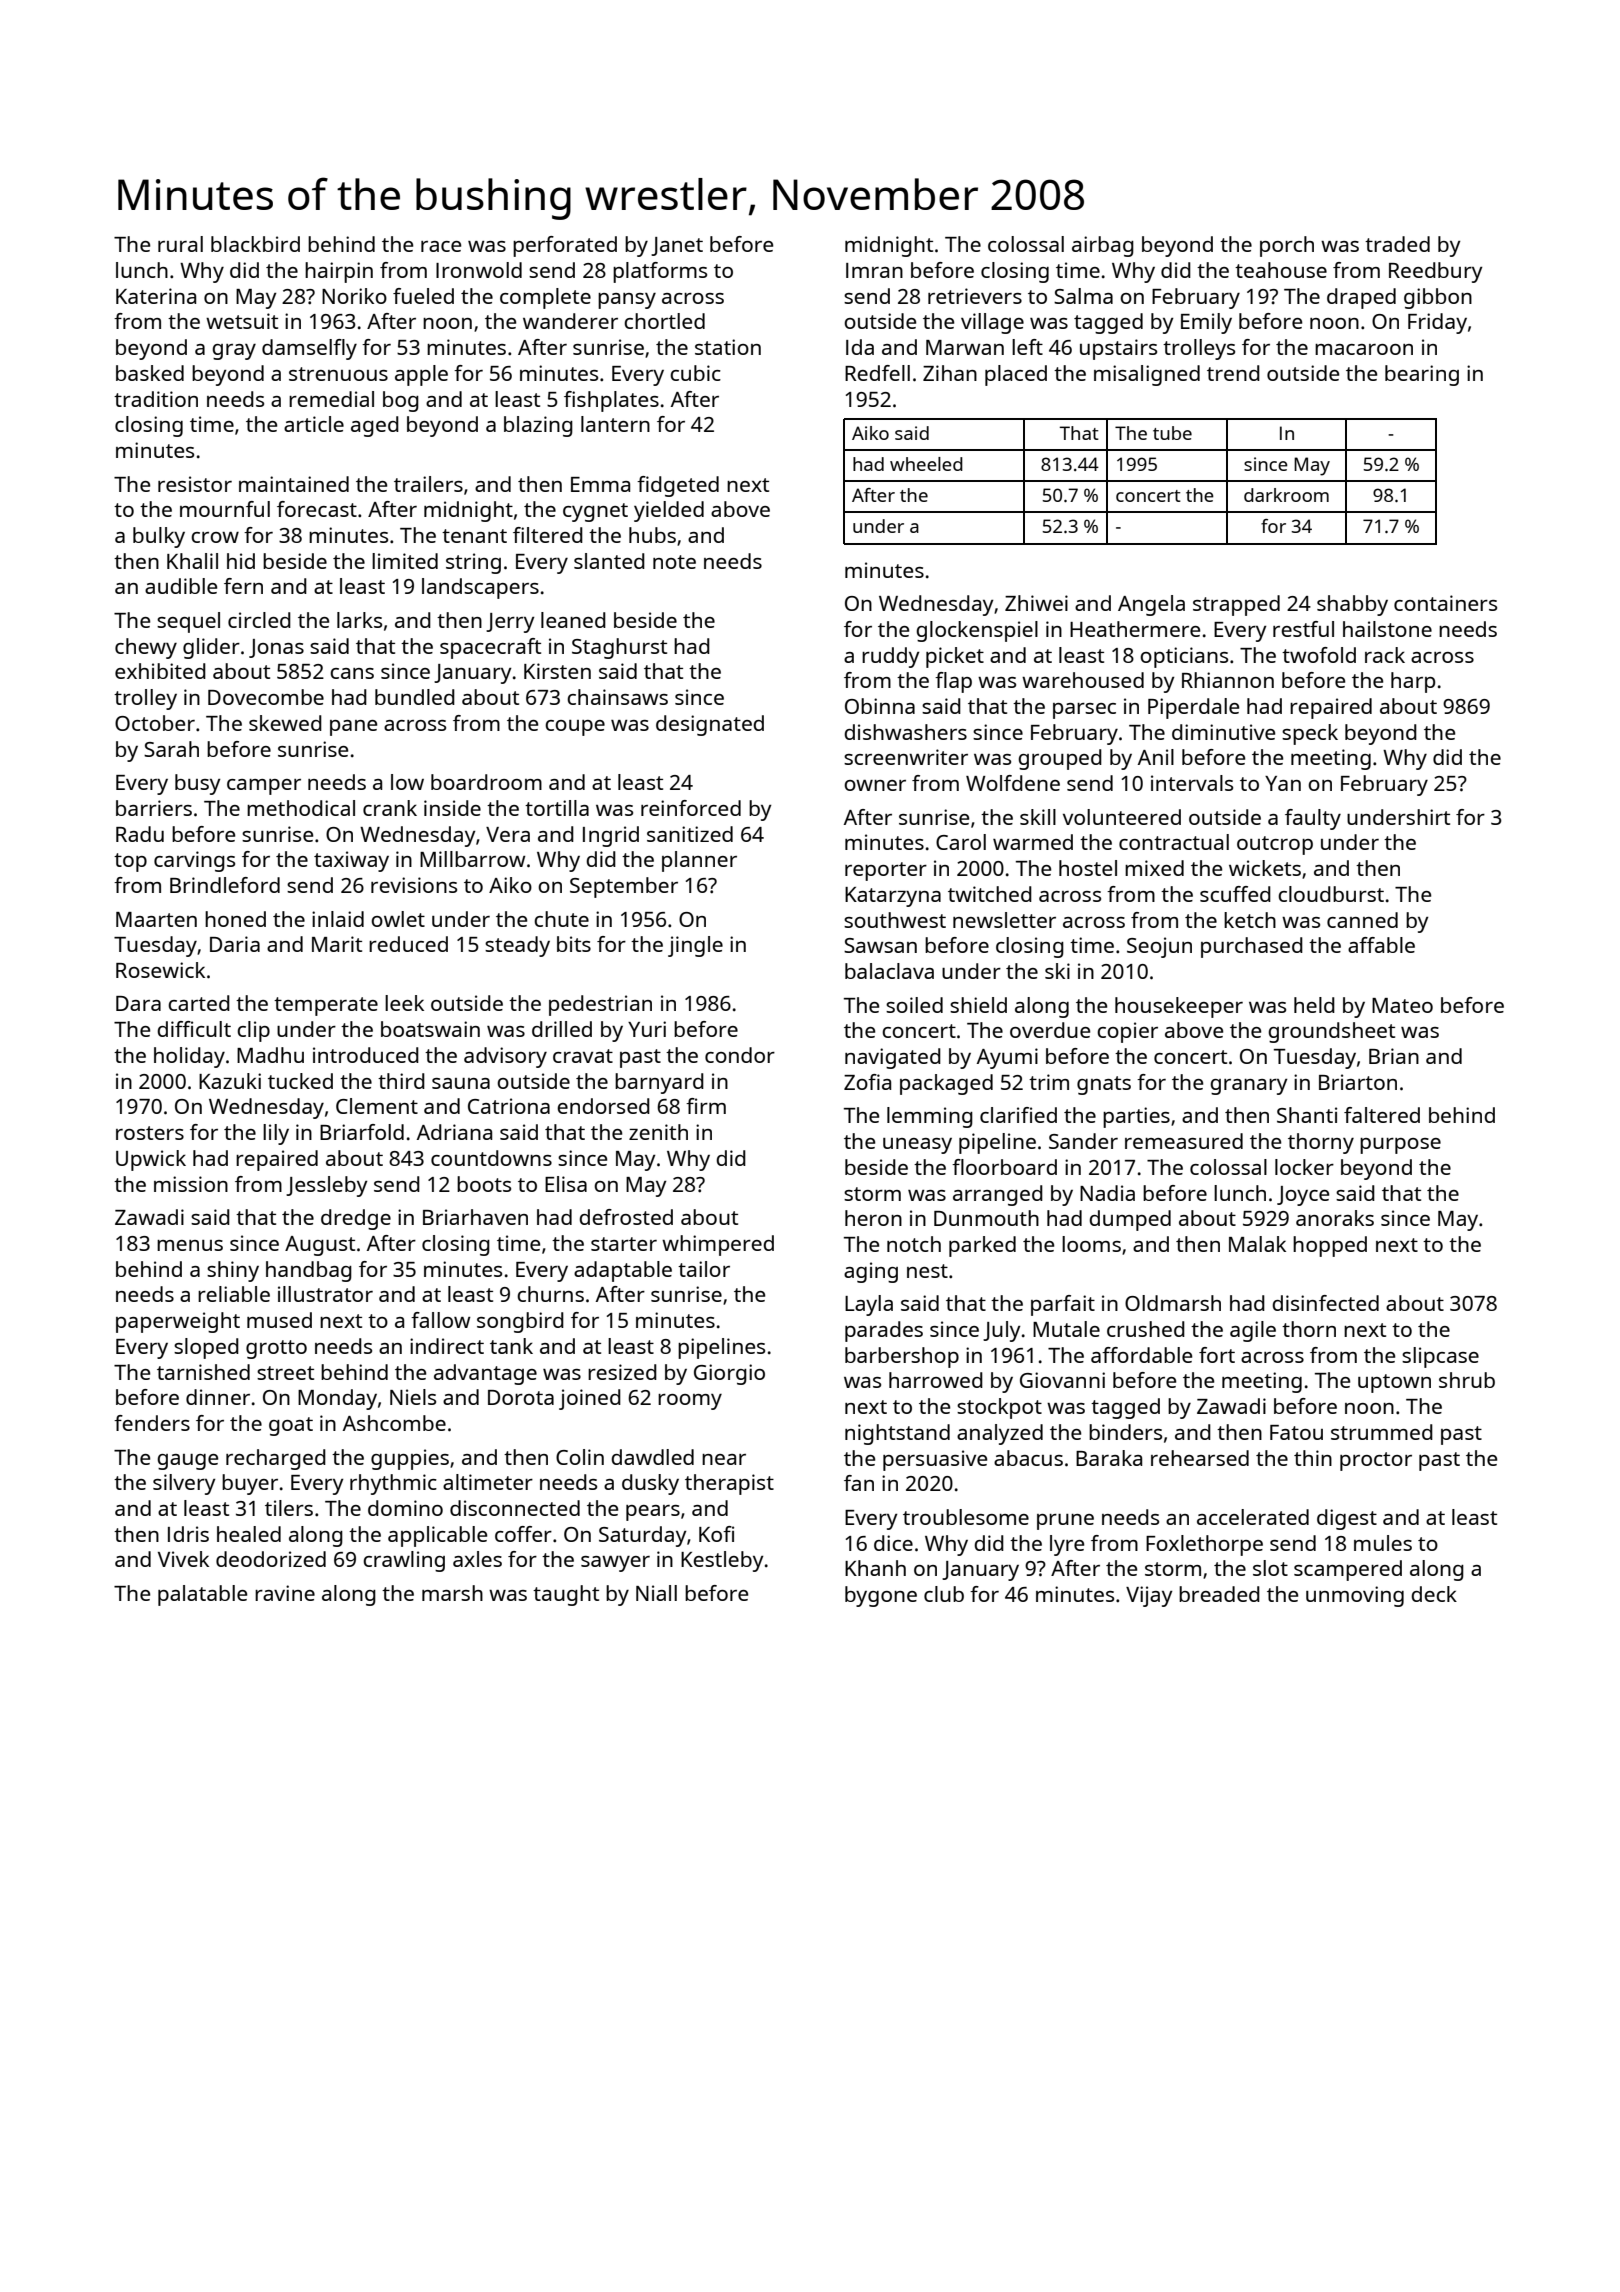  What do you see at coordinates (359, 620) in the page?
I see `larks` at bounding box center [359, 620].
